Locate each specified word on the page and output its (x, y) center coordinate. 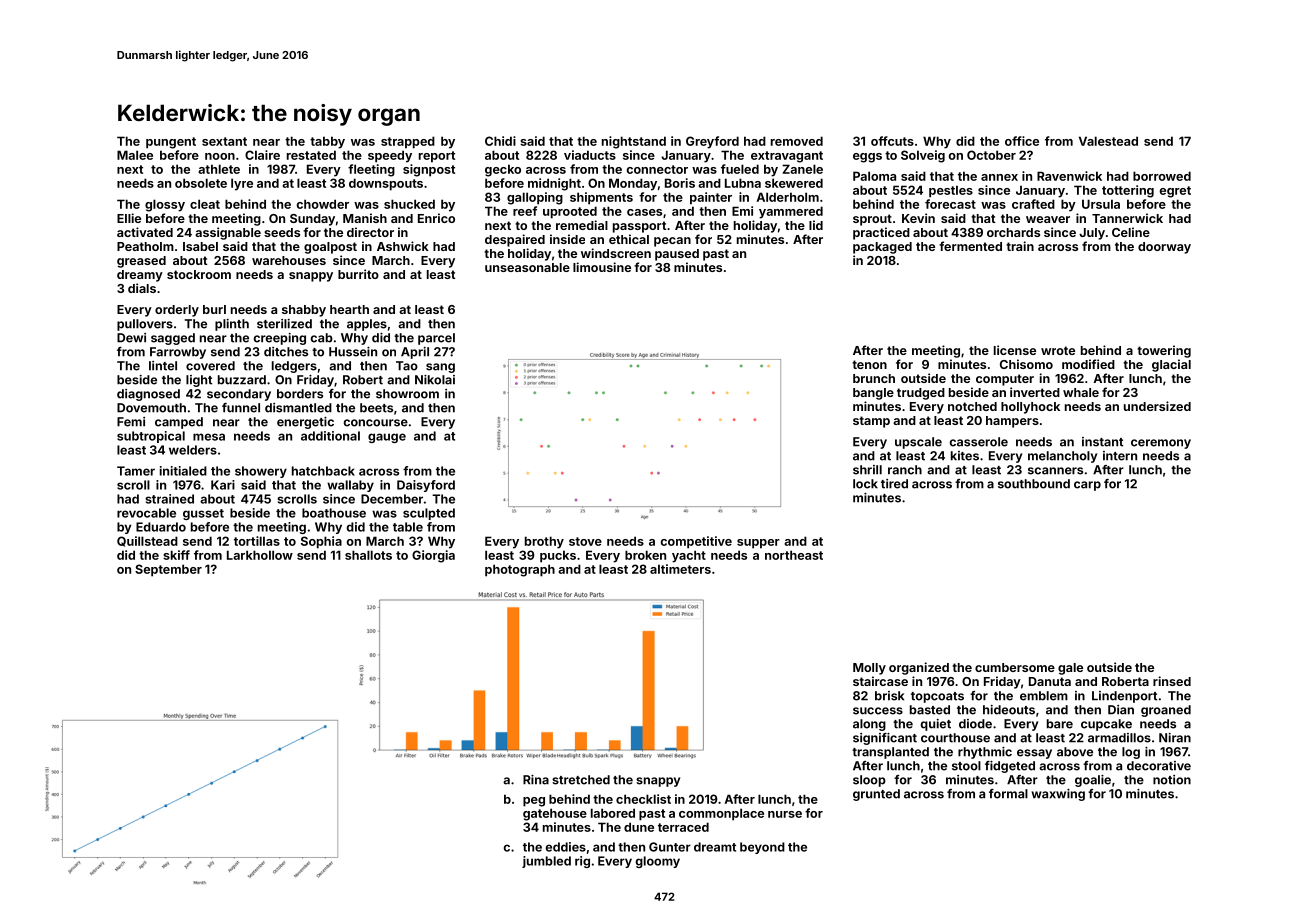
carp (1087, 486)
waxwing (1058, 795)
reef (525, 211)
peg (534, 802)
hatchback (323, 471)
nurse (785, 814)
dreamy (140, 276)
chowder (322, 204)
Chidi (500, 141)
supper (758, 544)
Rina (536, 780)
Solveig (923, 156)
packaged (882, 248)
